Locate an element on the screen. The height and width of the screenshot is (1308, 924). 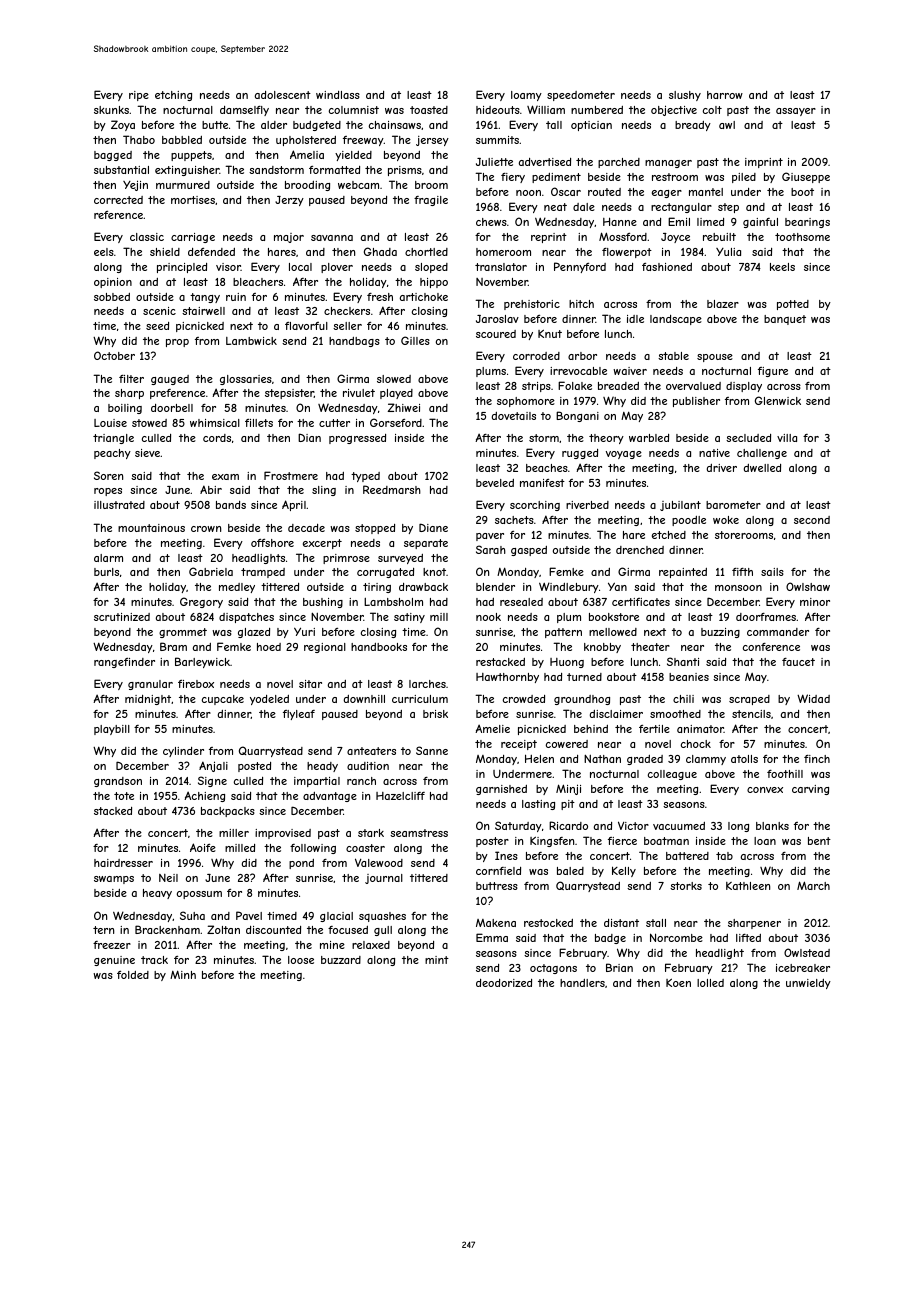
Minh is located at coordinates (183, 974).
